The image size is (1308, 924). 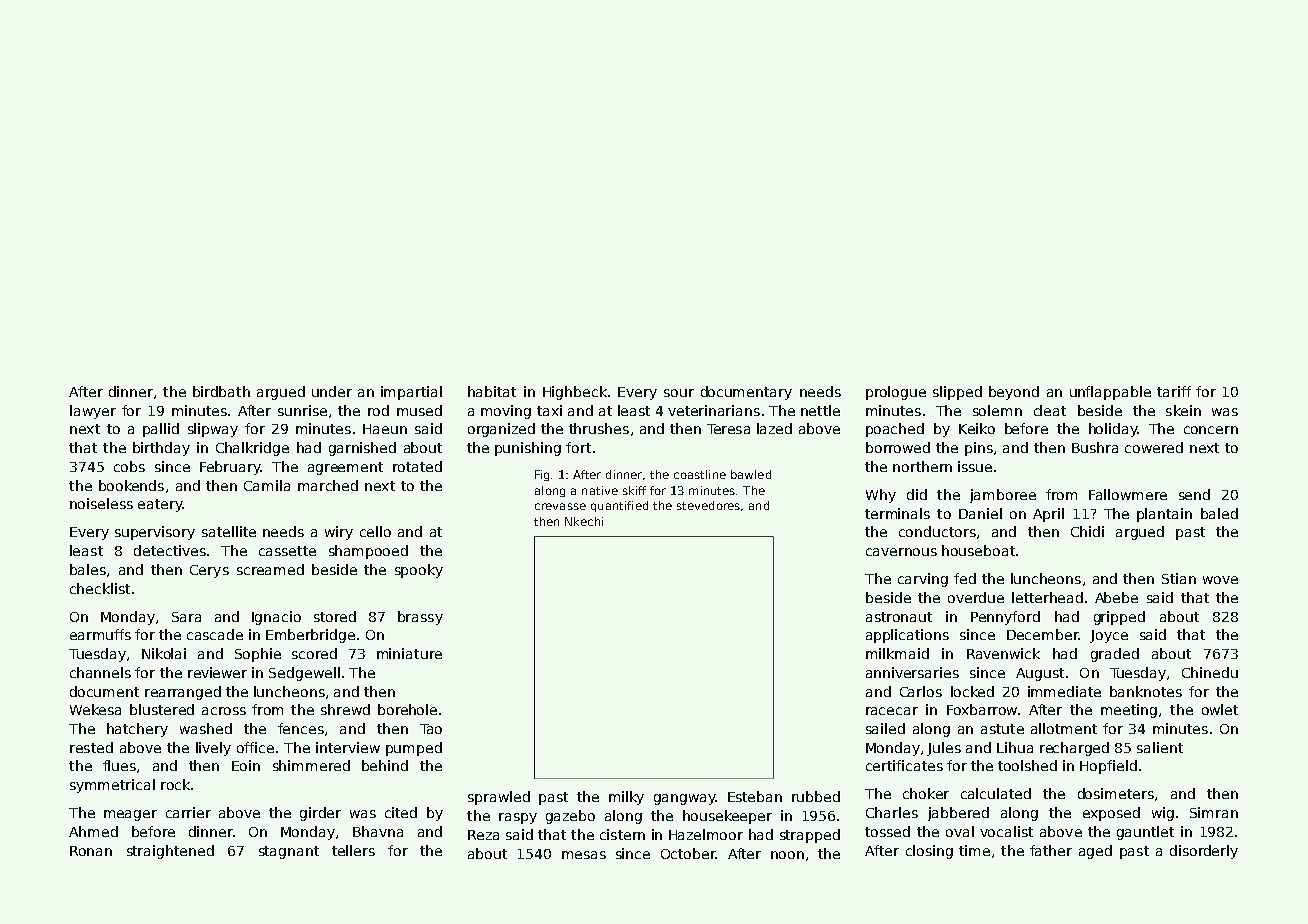 I want to click on fences, so click(x=301, y=728).
